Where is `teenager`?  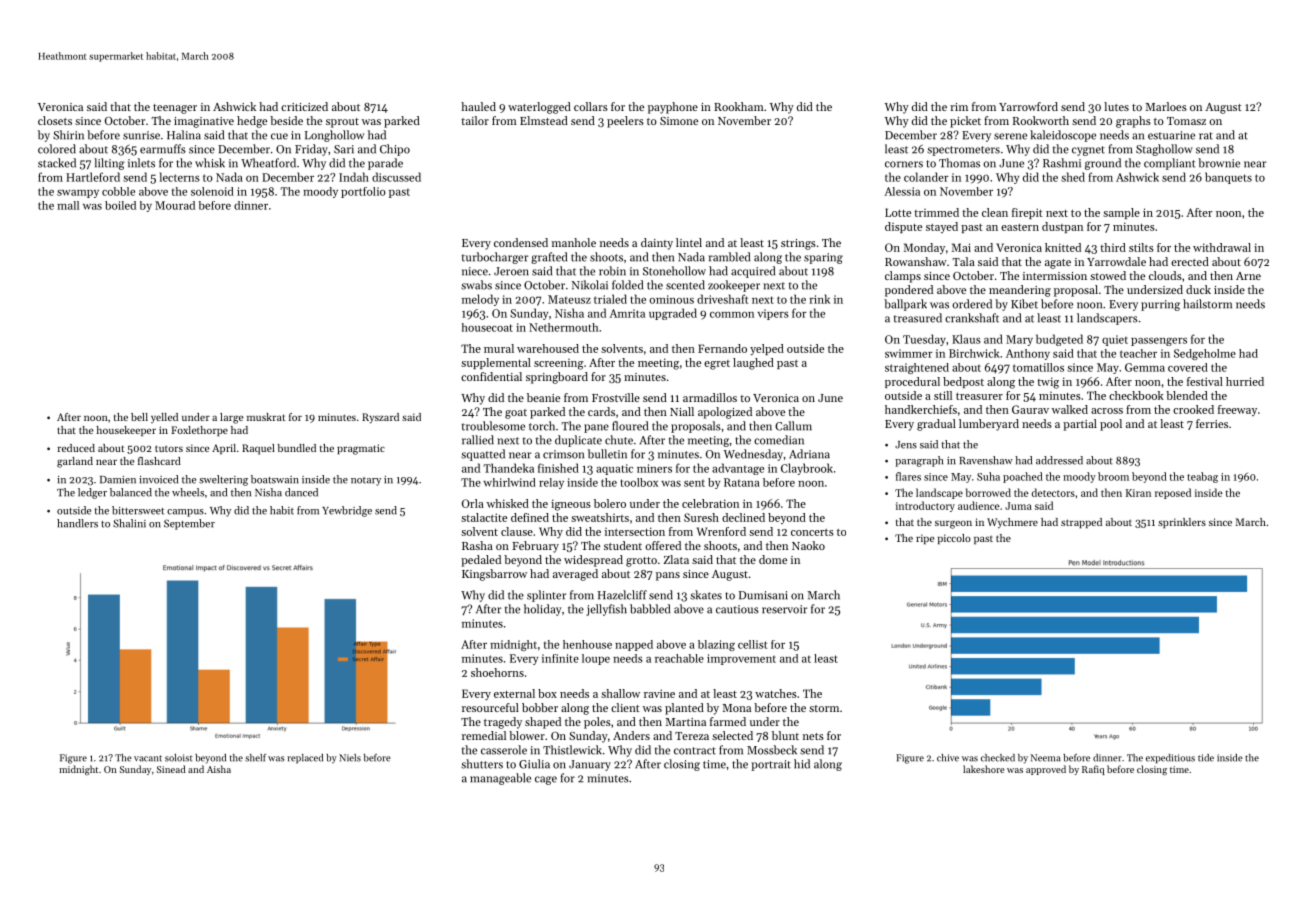 teenager is located at coordinates (175, 109).
